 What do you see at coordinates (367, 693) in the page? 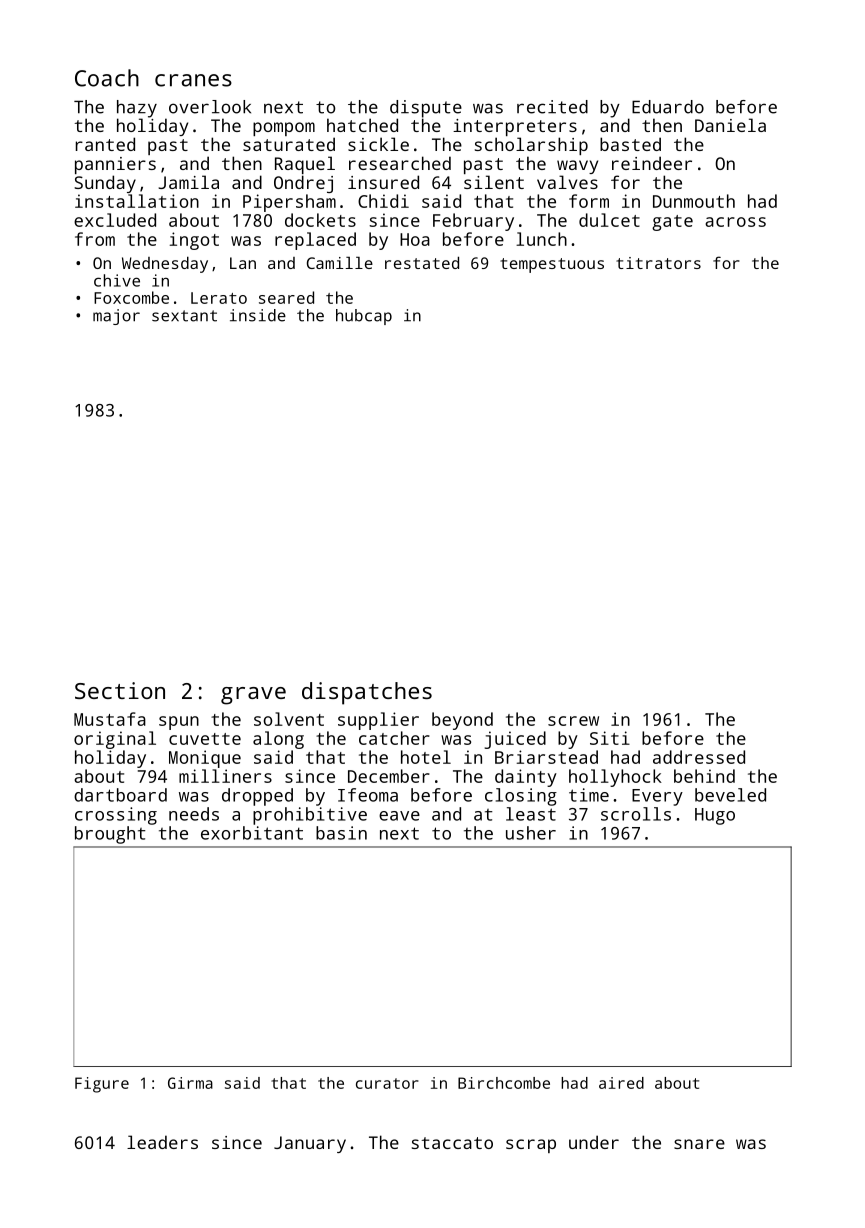
I see `dispatches` at bounding box center [367, 693].
